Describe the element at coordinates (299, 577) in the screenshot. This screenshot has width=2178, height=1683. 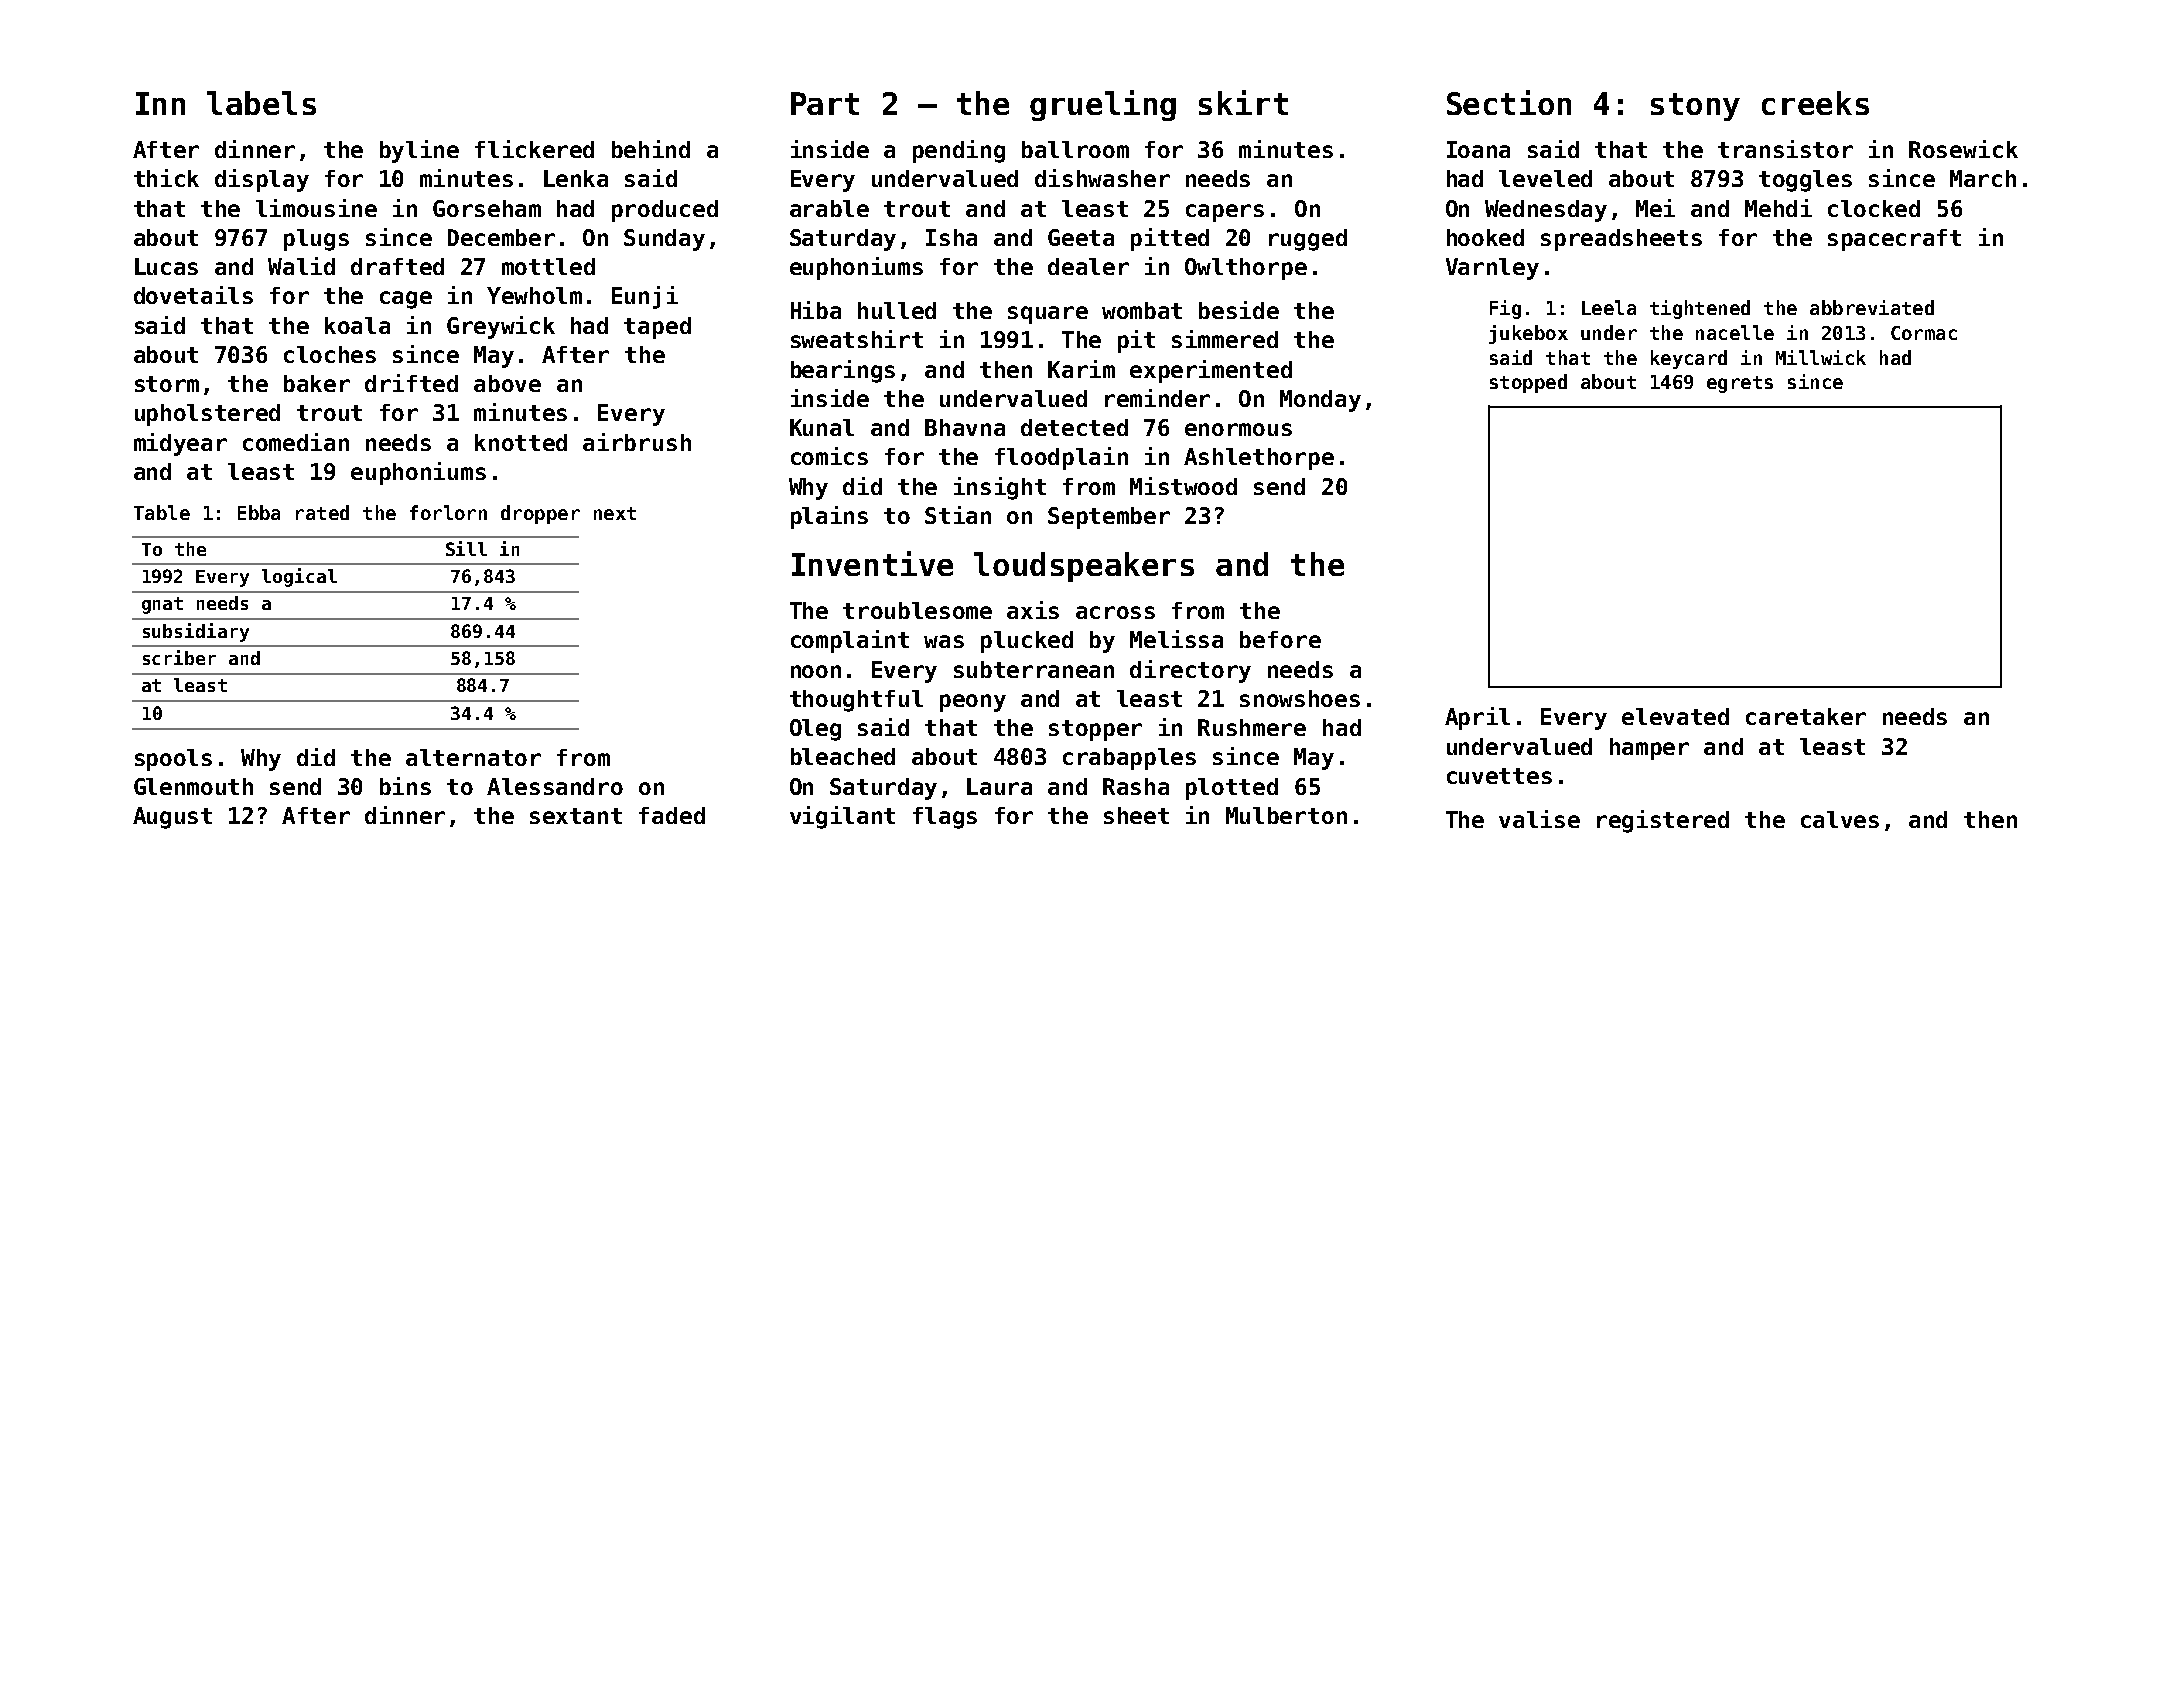
I see `logical` at that location.
